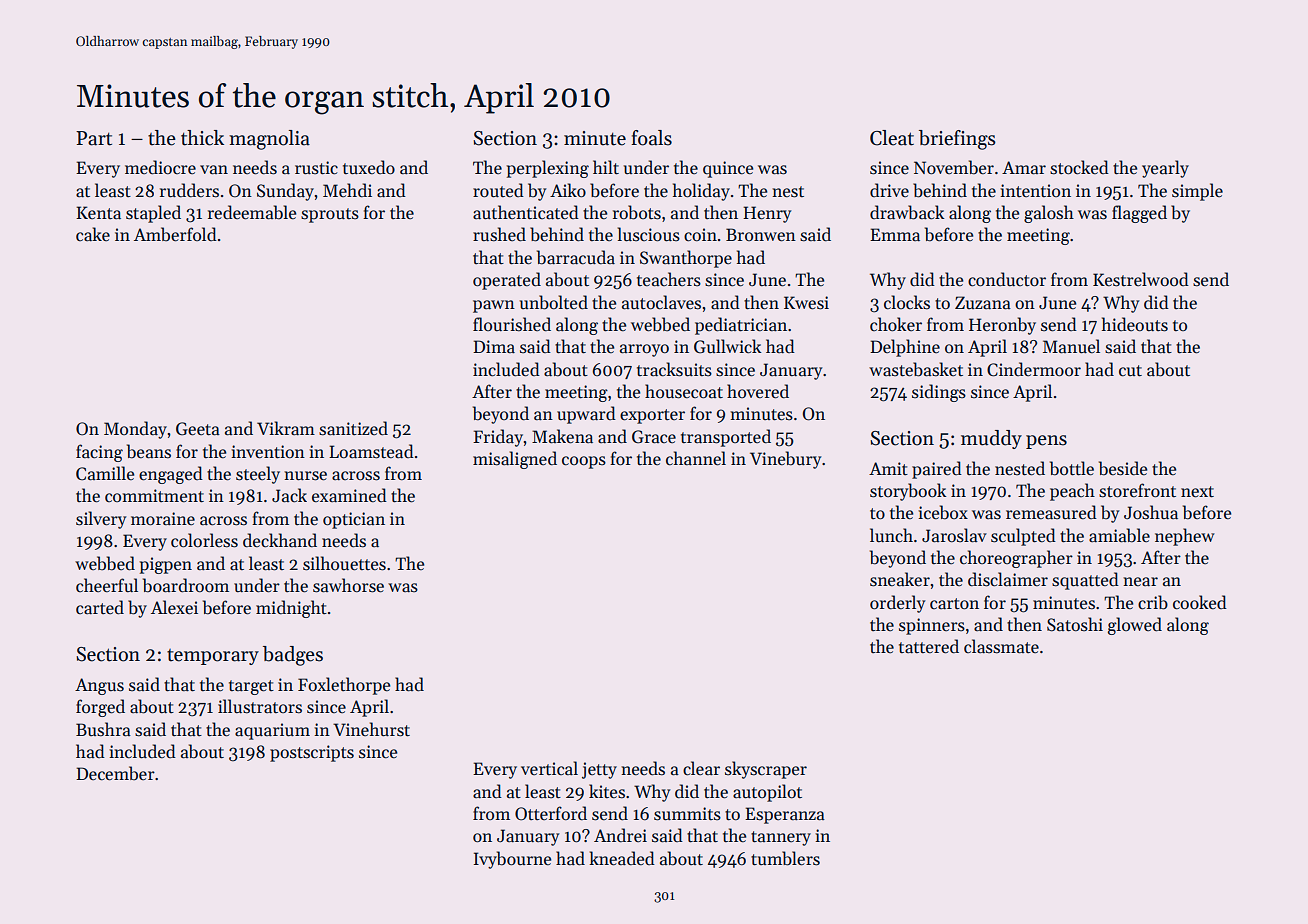 The width and height of the page is (1308, 924). What do you see at coordinates (371, 451) in the page?
I see `Loamstead` at bounding box center [371, 451].
